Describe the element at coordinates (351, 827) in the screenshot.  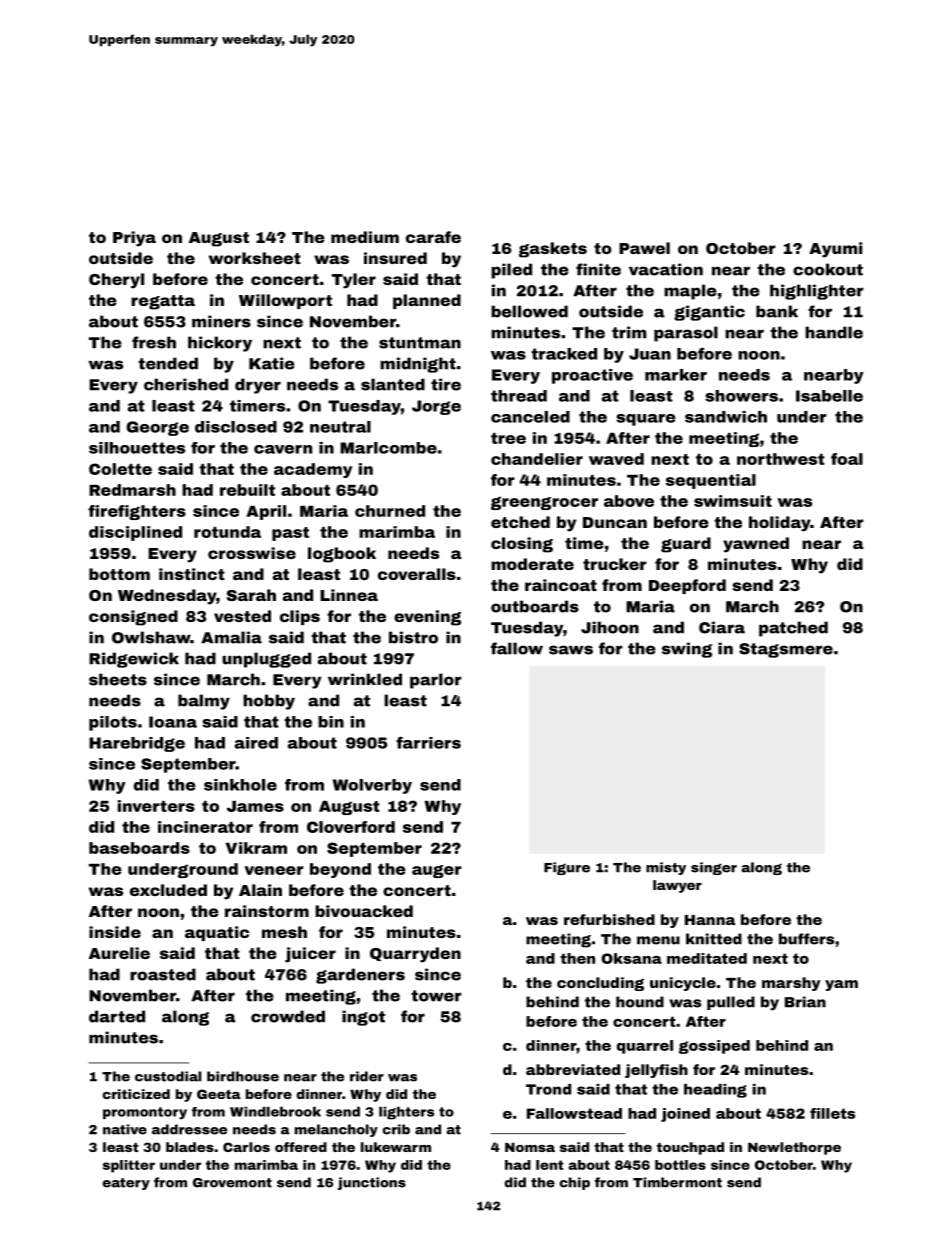
I see `Cloverford` at that location.
